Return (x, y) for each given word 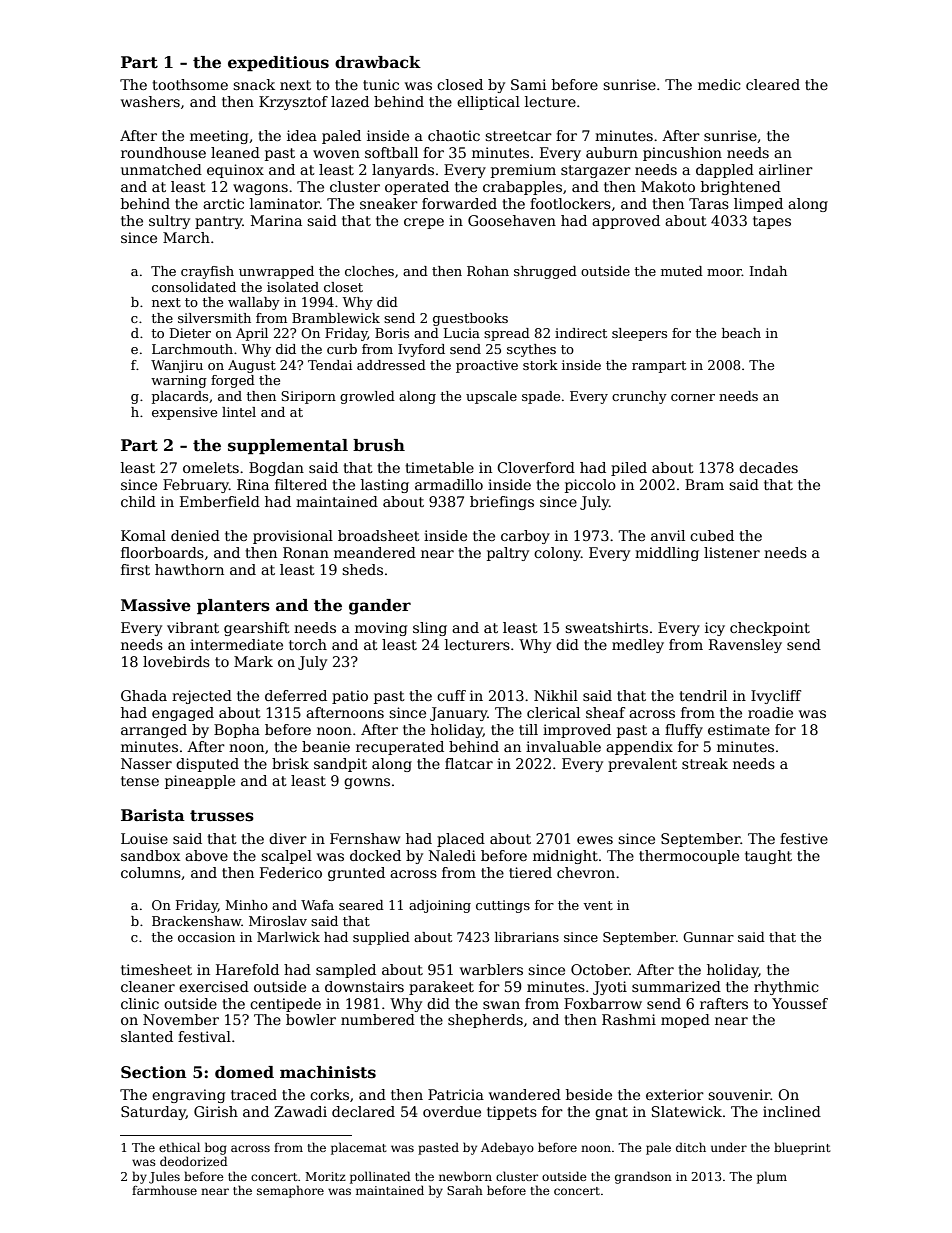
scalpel (286, 857)
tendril (703, 695)
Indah (768, 271)
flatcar (469, 763)
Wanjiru (177, 366)
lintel (239, 412)
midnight (565, 857)
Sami (528, 84)
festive (804, 838)
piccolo (590, 486)
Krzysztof (293, 103)
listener (732, 552)
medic (719, 84)
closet (343, 287)
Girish (216, 1111)
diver (288, 838)
